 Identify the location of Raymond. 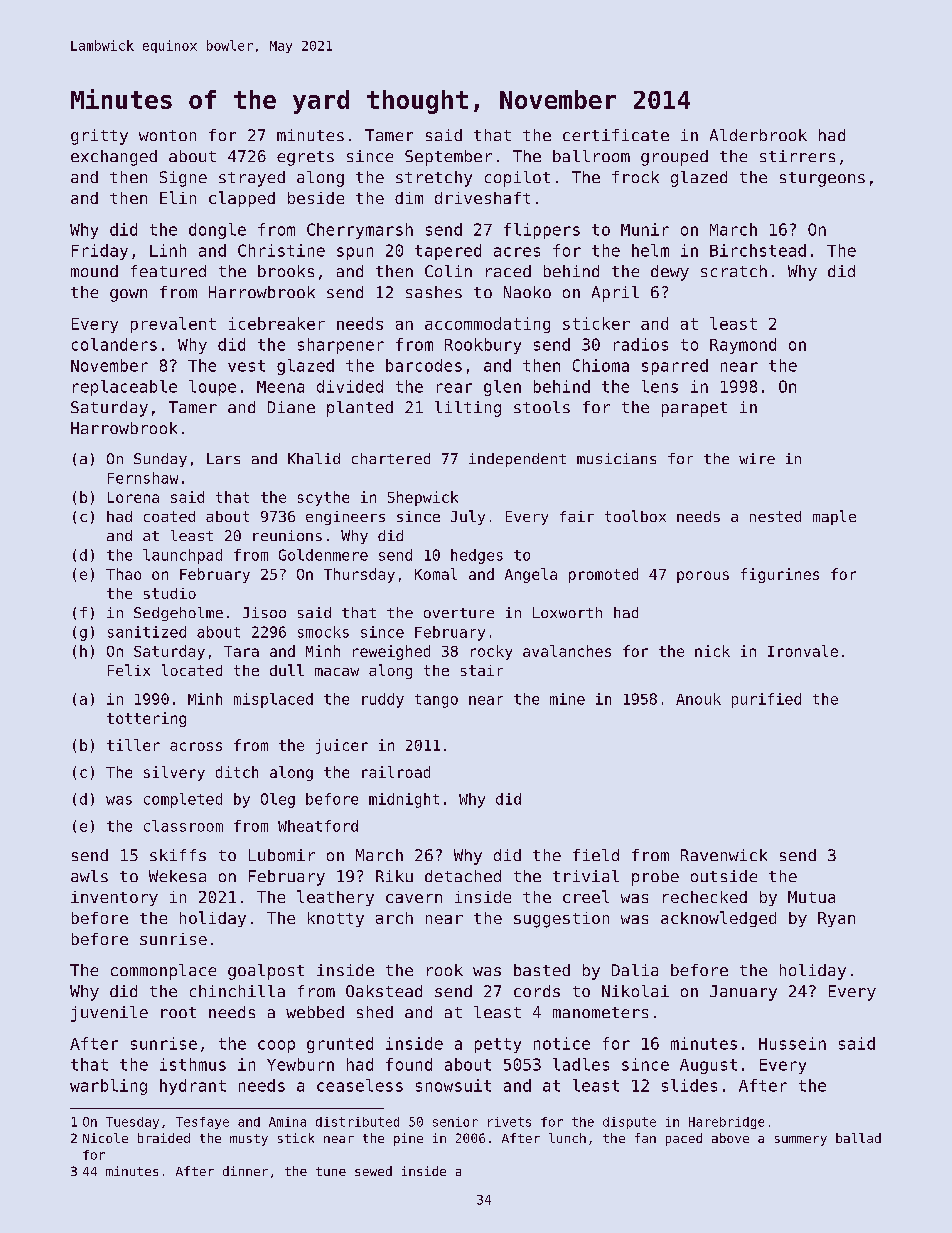
(743, 346).
